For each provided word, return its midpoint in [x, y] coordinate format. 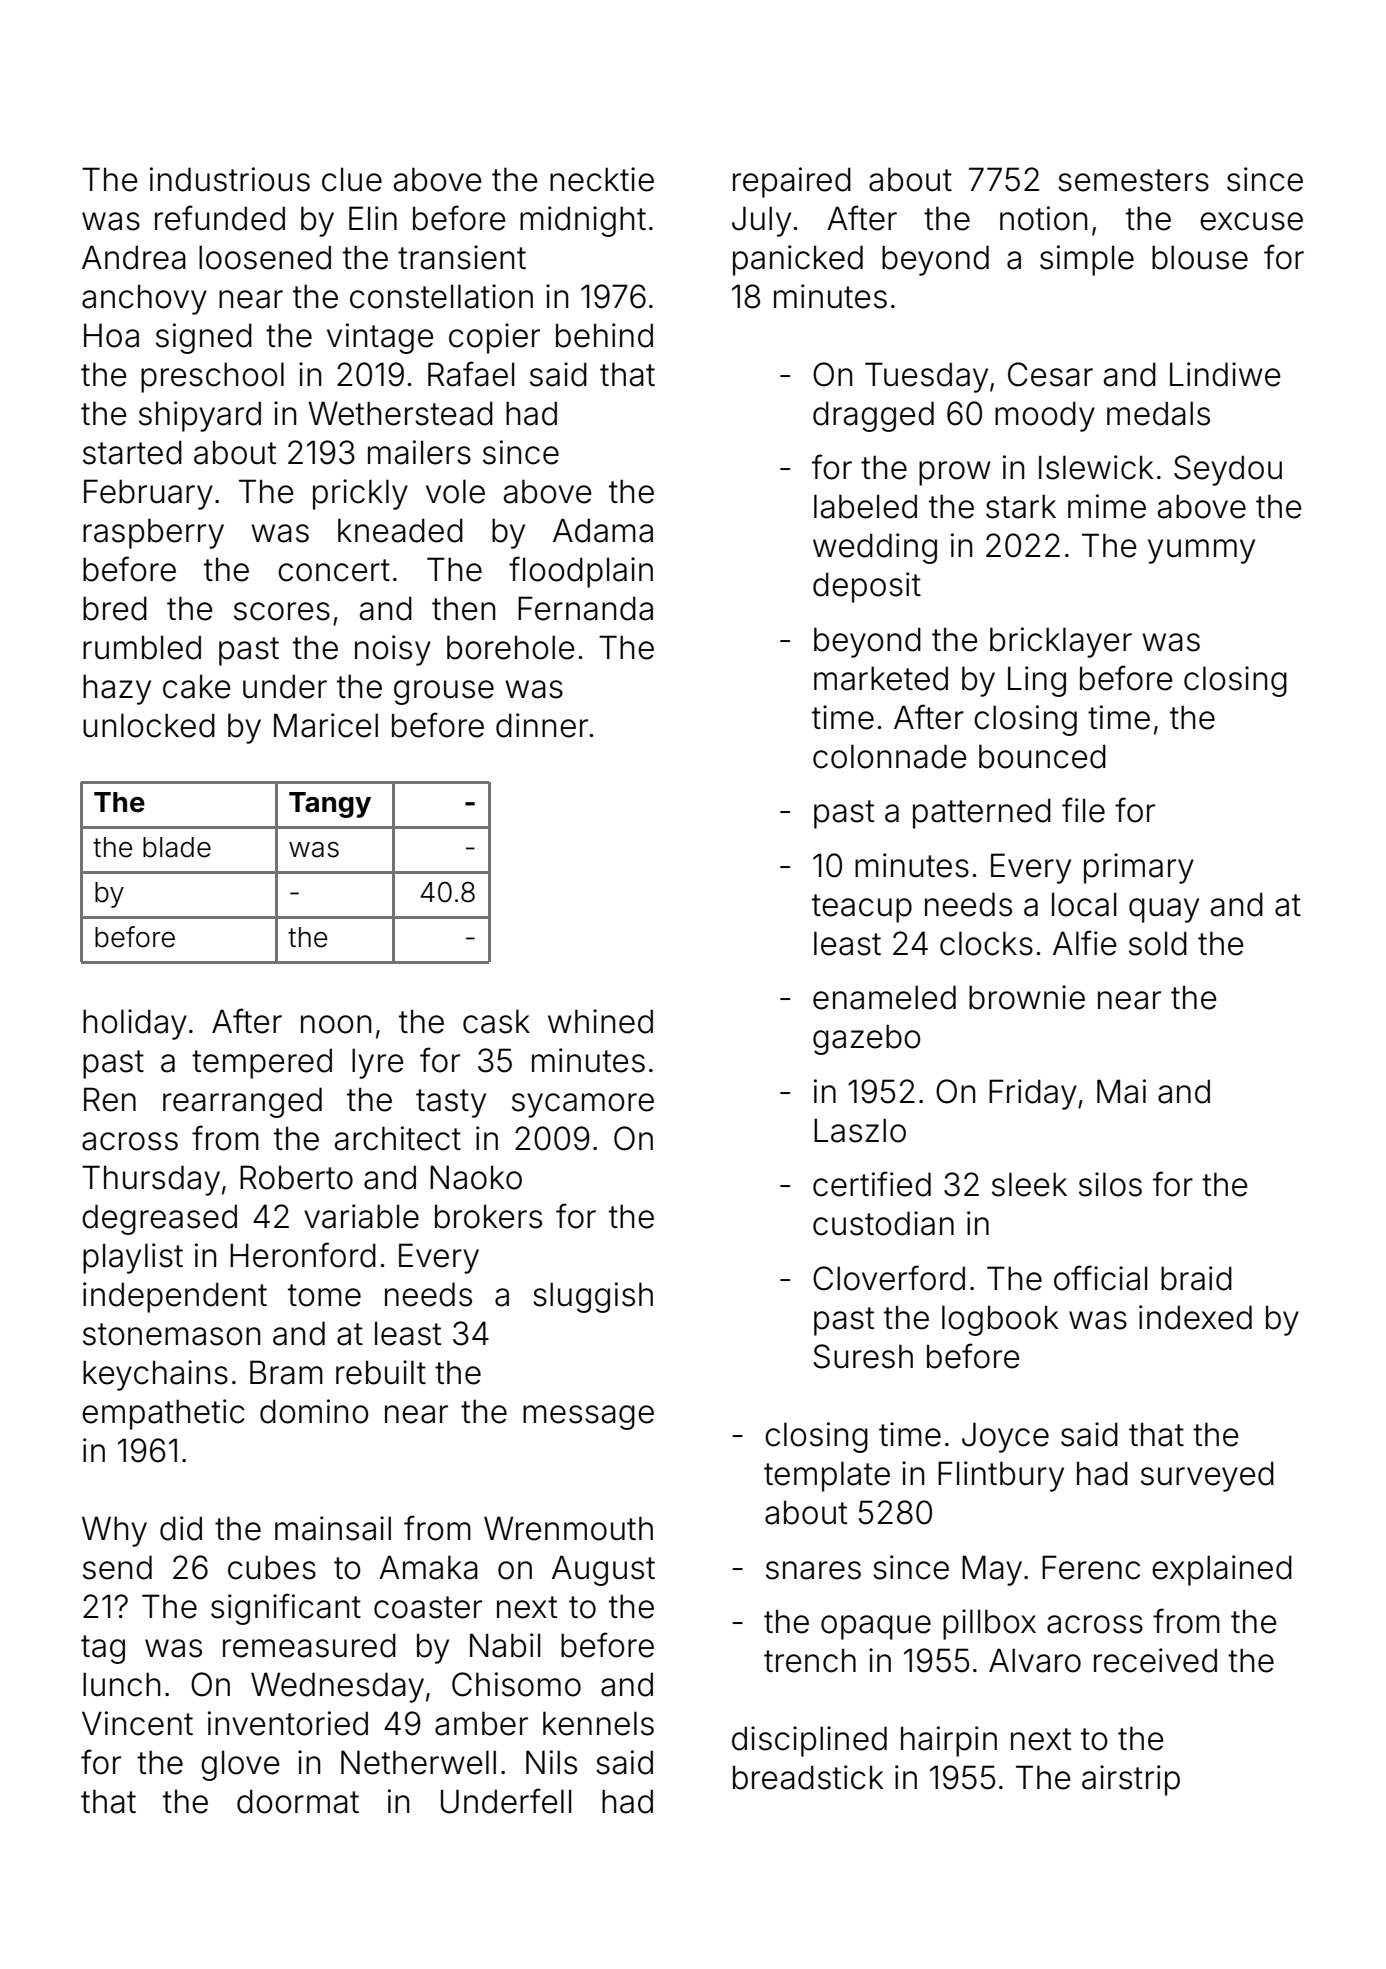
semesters [1133, 180]
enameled [884, 997]
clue [352, 179]
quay [1164, 910]
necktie [602, 179]
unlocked [149, 725]
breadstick [808, 1777]
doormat [298, 1801]
